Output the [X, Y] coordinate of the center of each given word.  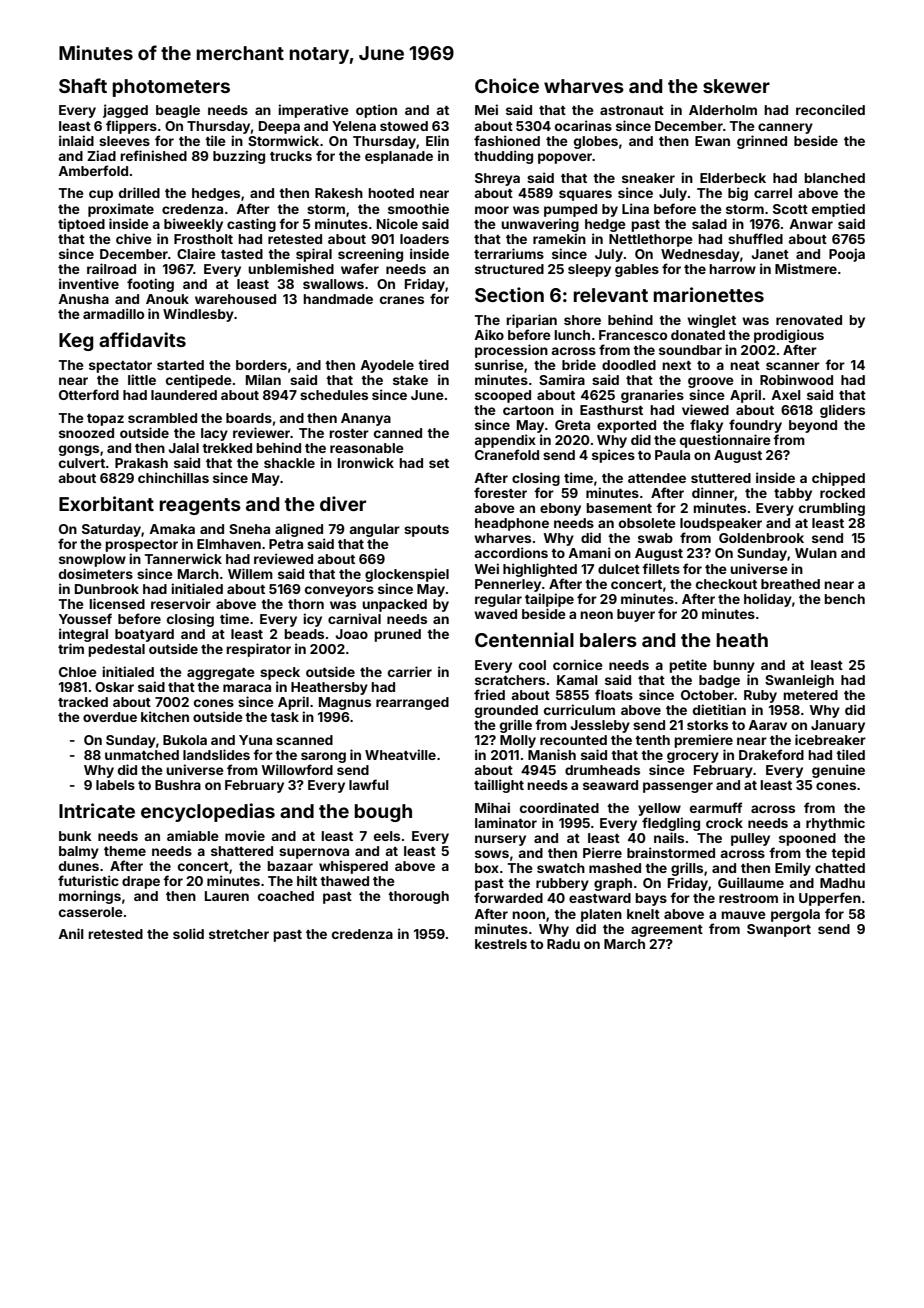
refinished [153, 155]
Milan [263, 379]
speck [280, 673]
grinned [762, 142]
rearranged [412, 703]
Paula [672, 455]
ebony [560, 509]
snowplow [92, 560]
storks [707, 725]
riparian [531, 321]
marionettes [709, 294]
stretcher [239, 934]
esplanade [399, 157]
